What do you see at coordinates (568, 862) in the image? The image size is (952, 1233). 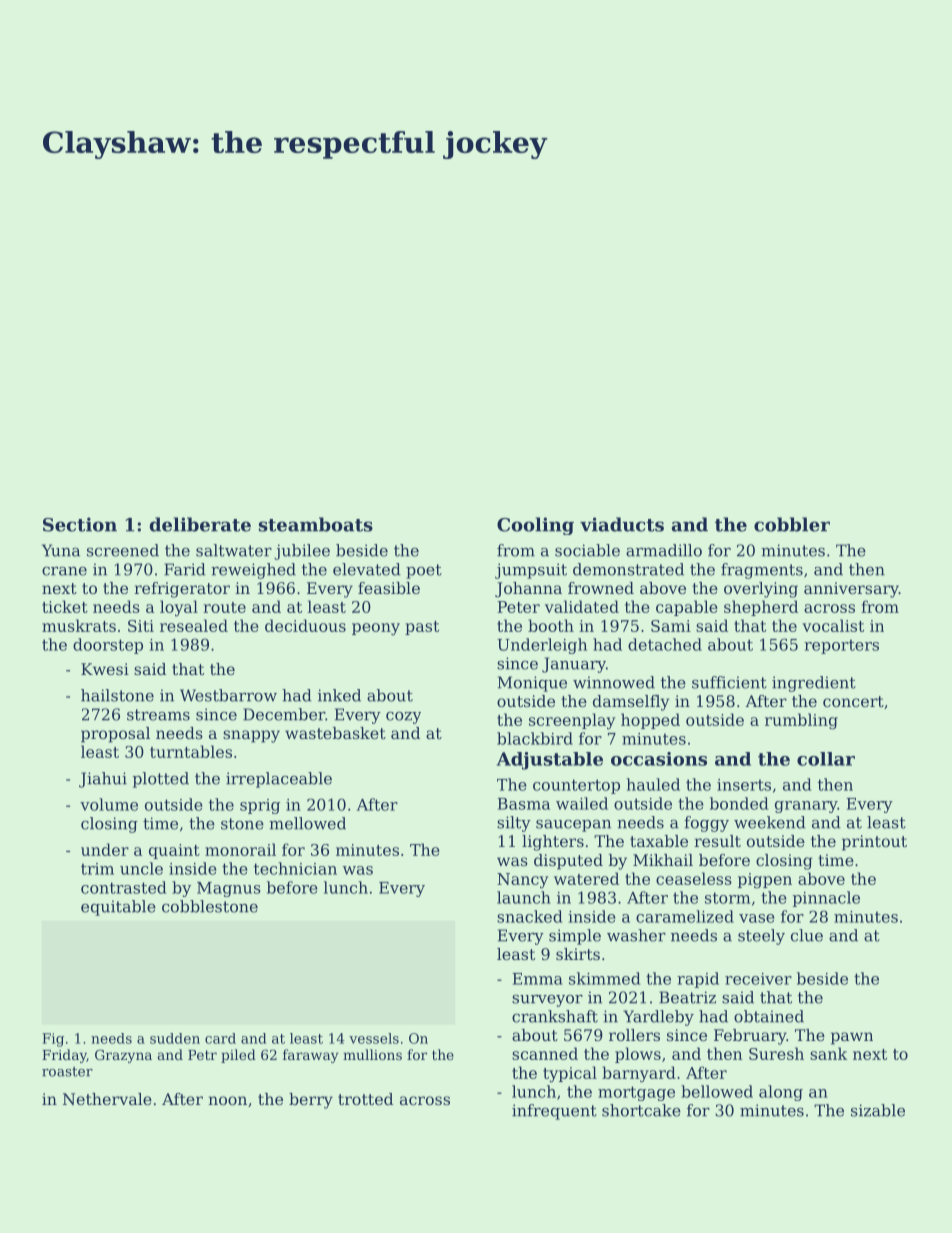 I see `disputed` at bounding box center [568, 862].
